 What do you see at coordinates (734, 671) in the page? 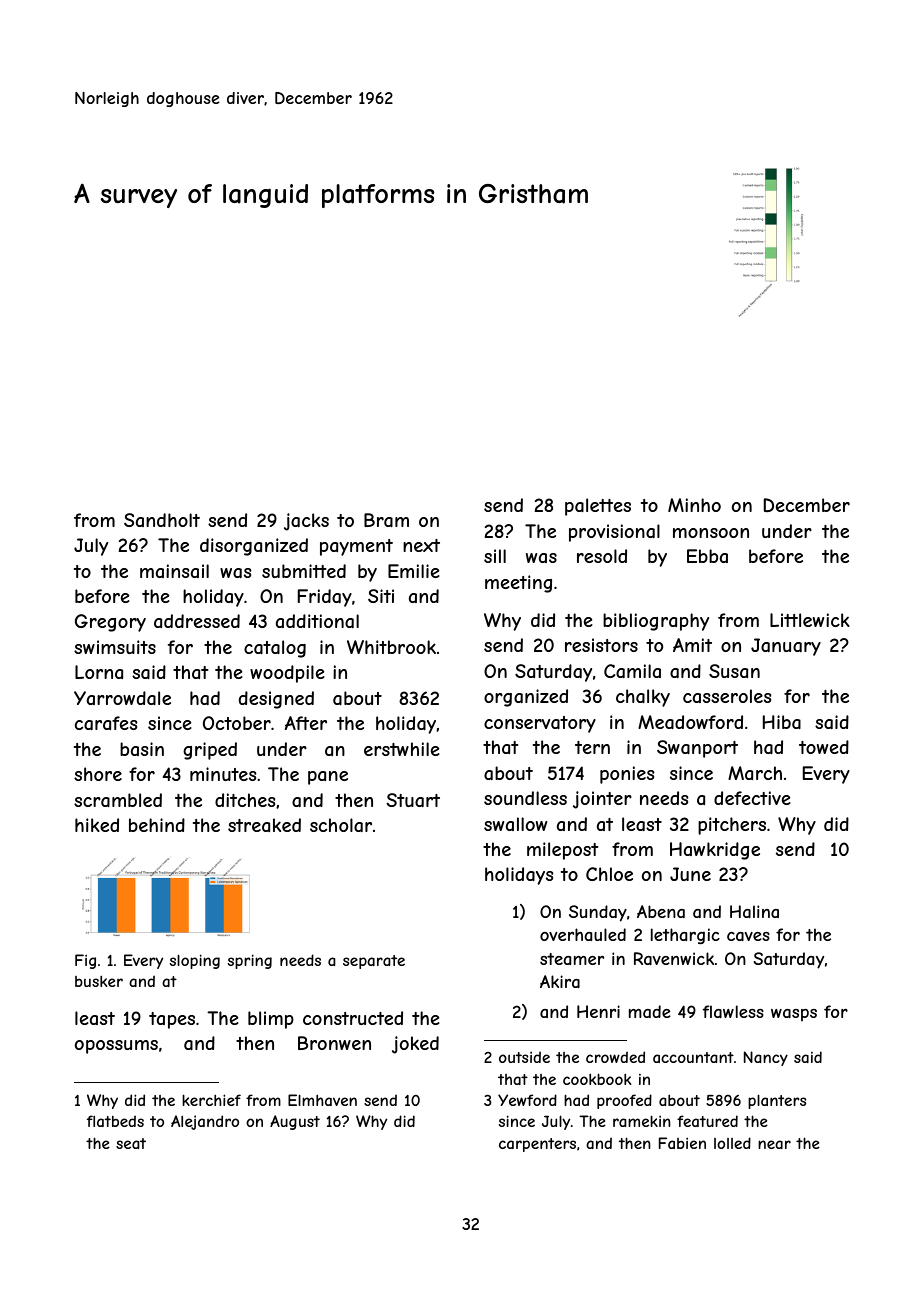
I see `Susan` at bounding box center [734, 671].
